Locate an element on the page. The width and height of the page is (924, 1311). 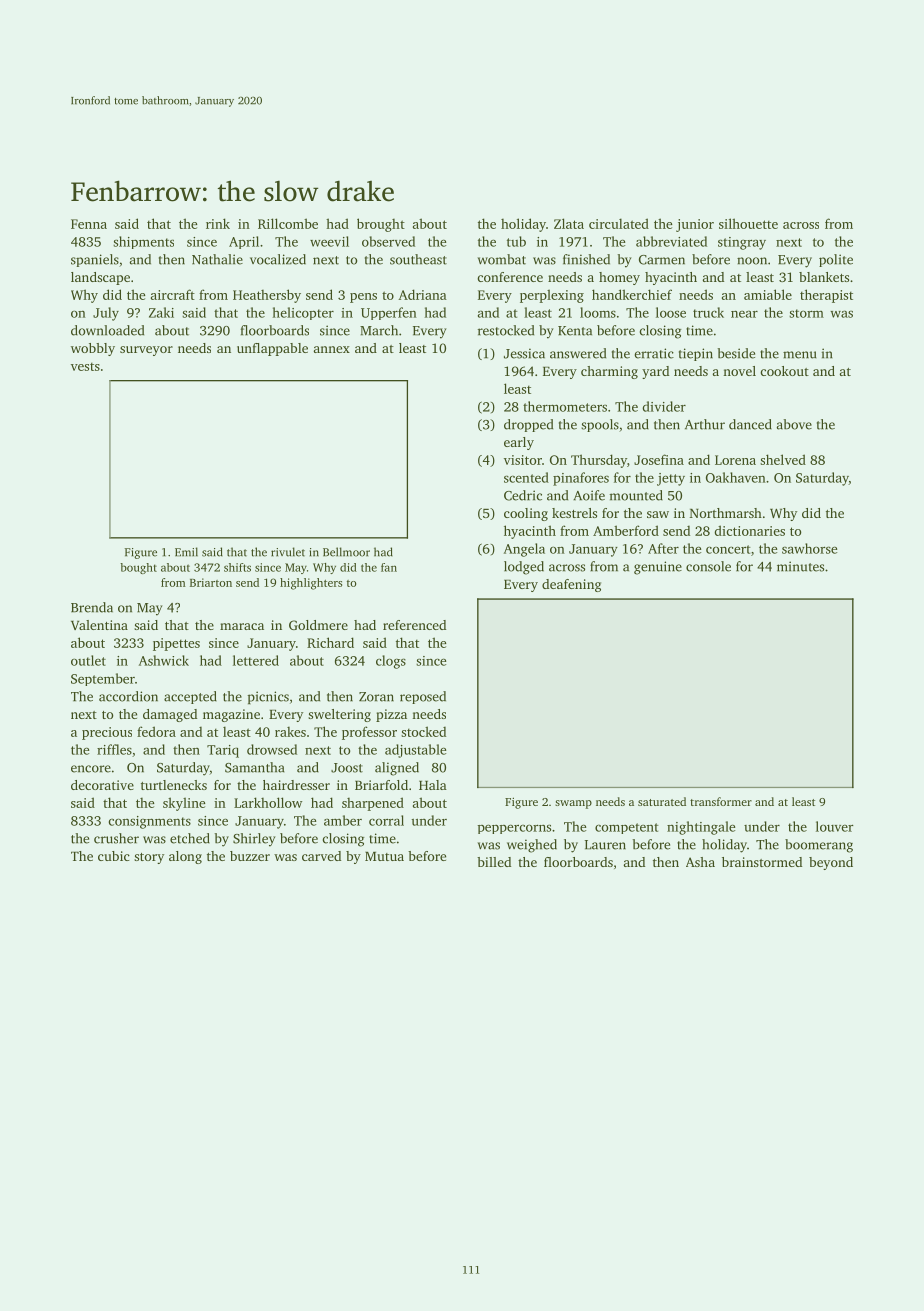
professor is located at coordinates (369, 733).
